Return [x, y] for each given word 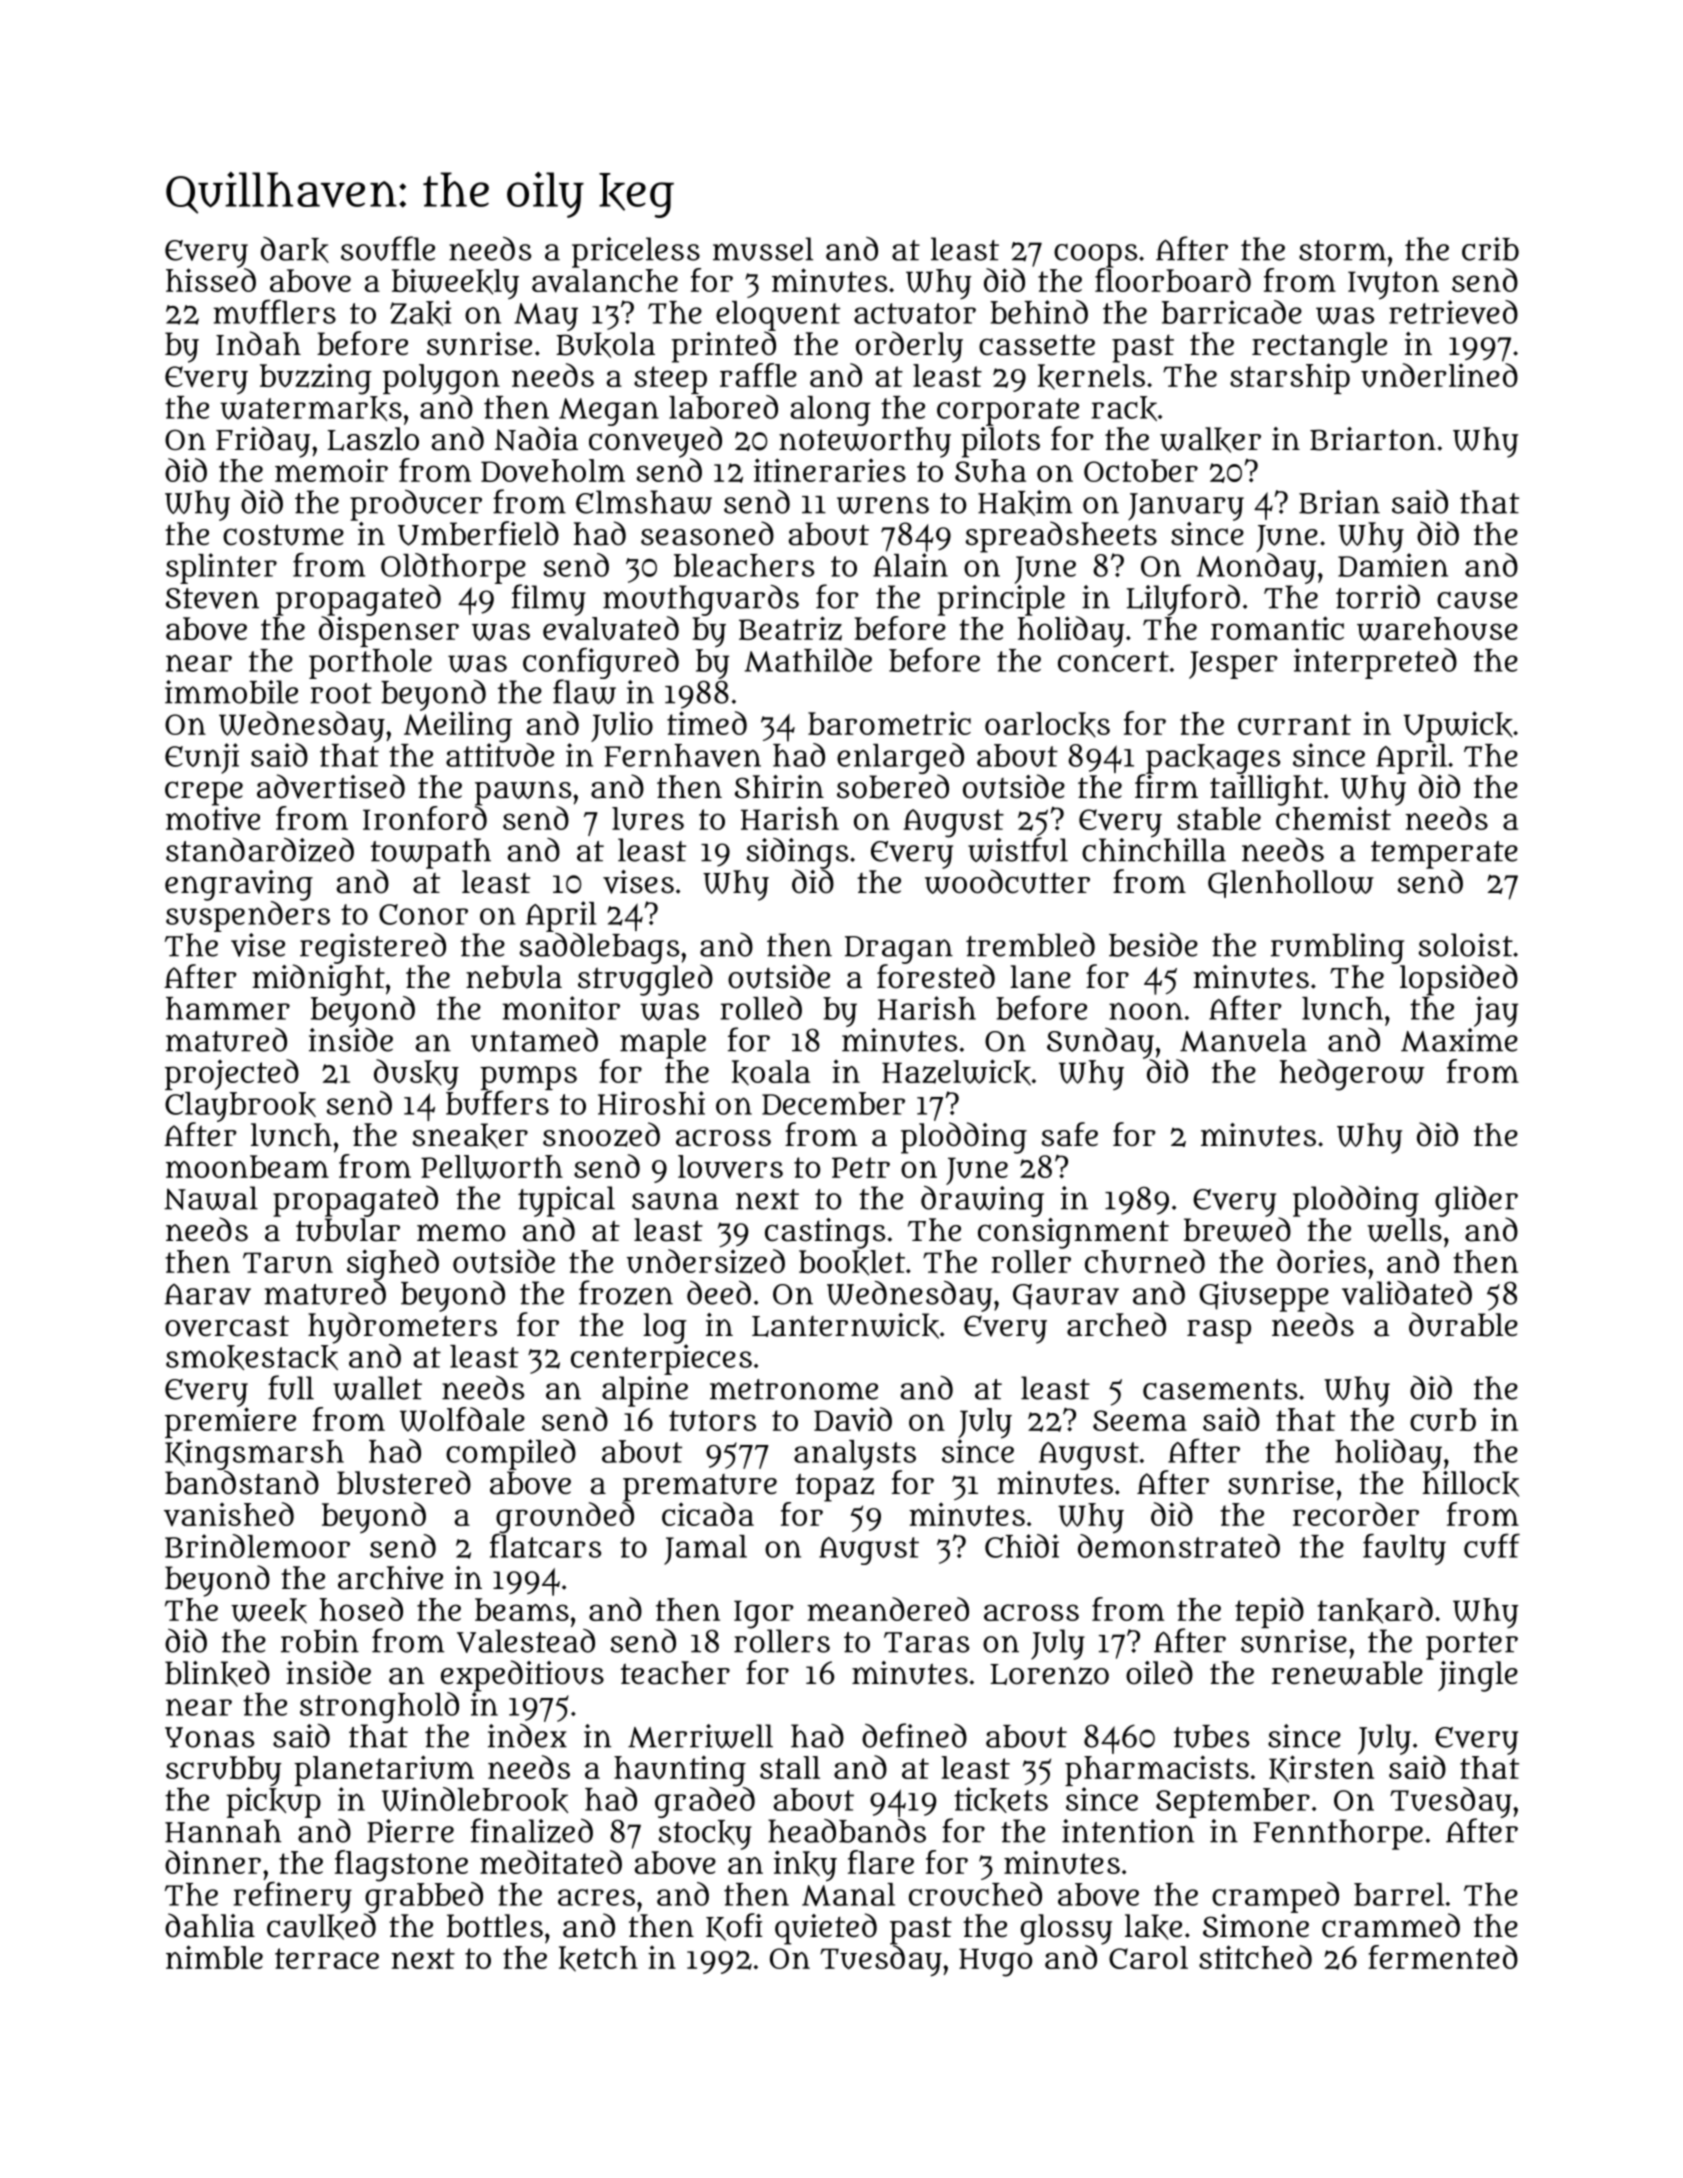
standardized [260, 849]
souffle [388, 248]
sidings [797, 853]
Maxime [1459, 1040]
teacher [675, 1673]
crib [1490, 249]
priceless [636, 252]
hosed [361, 1609]
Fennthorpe [1338, 1834]
